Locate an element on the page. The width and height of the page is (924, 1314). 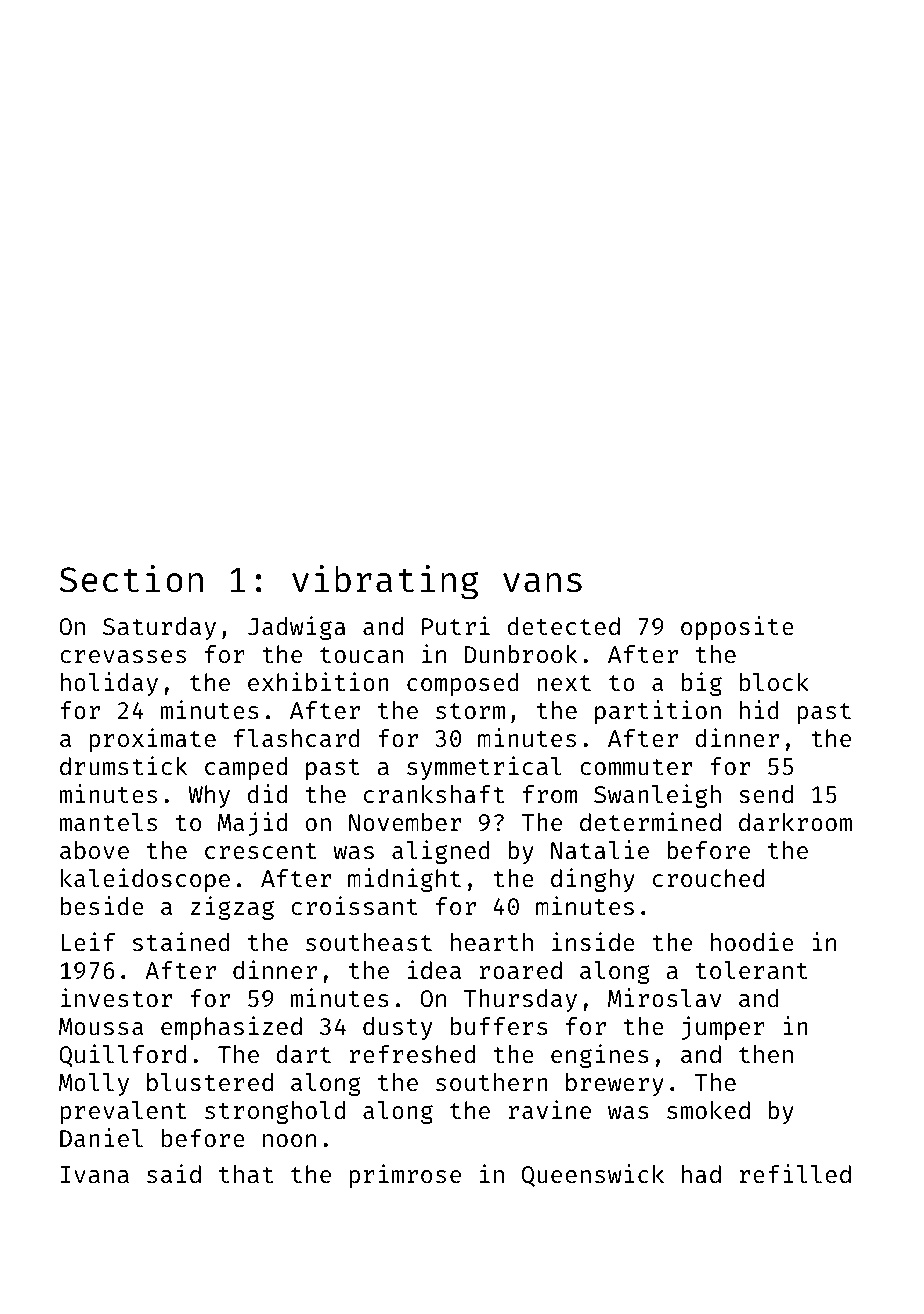
opposite is located at coordinates (737, 628).
